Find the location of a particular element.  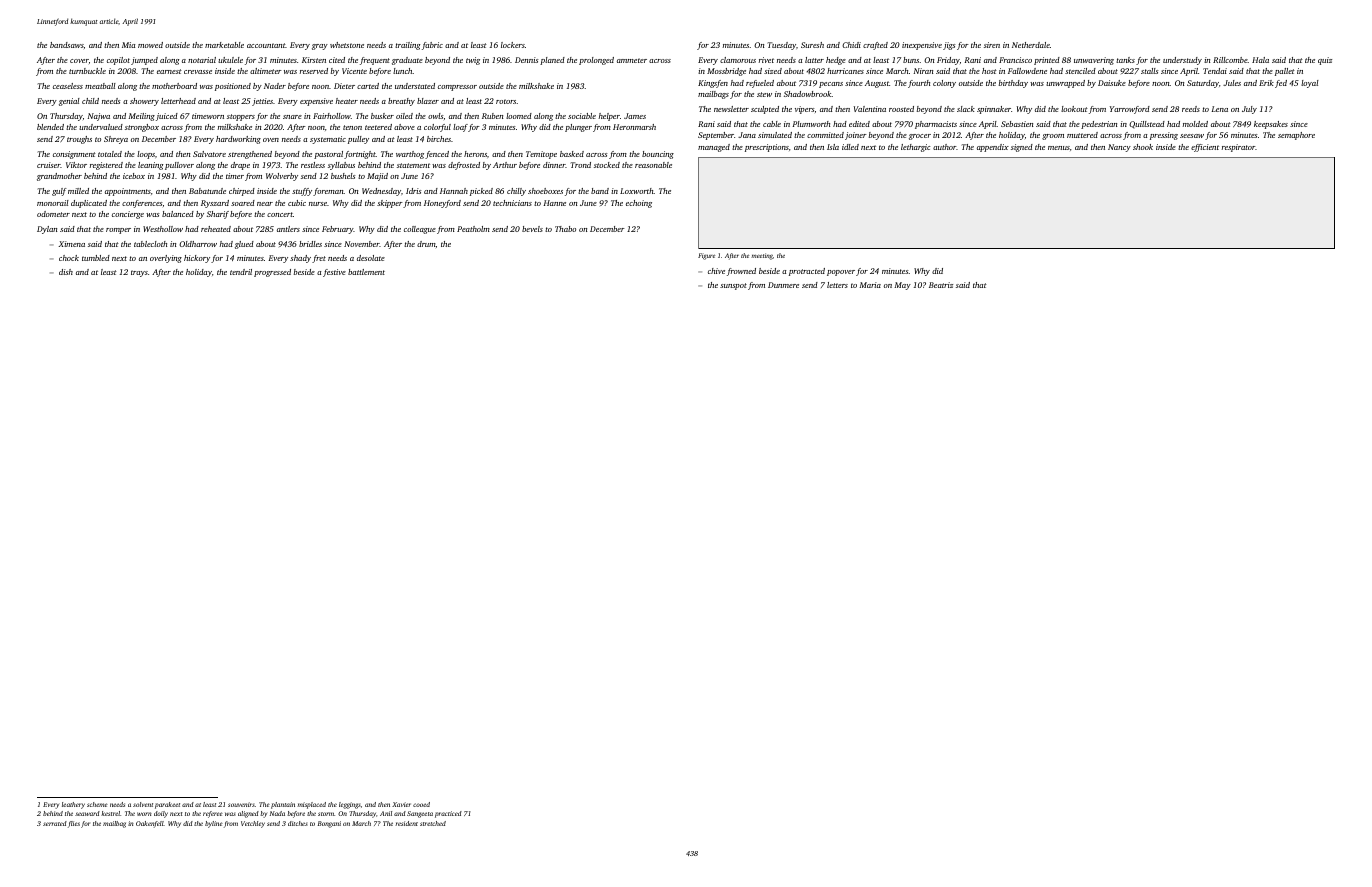

battlement is located at coordinates (366, 272).
